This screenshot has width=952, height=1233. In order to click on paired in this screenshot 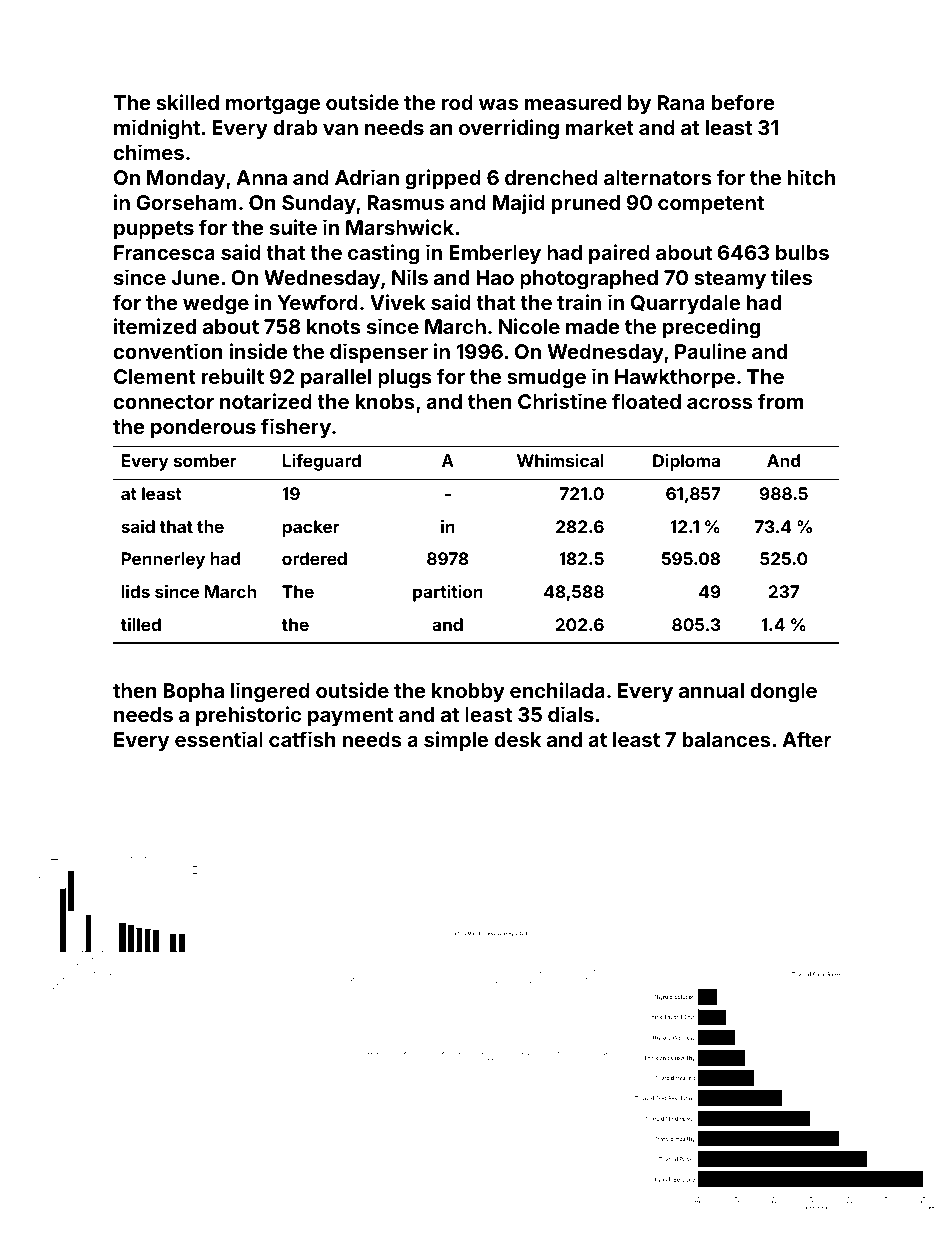, I will do `click(619, 254)`.
